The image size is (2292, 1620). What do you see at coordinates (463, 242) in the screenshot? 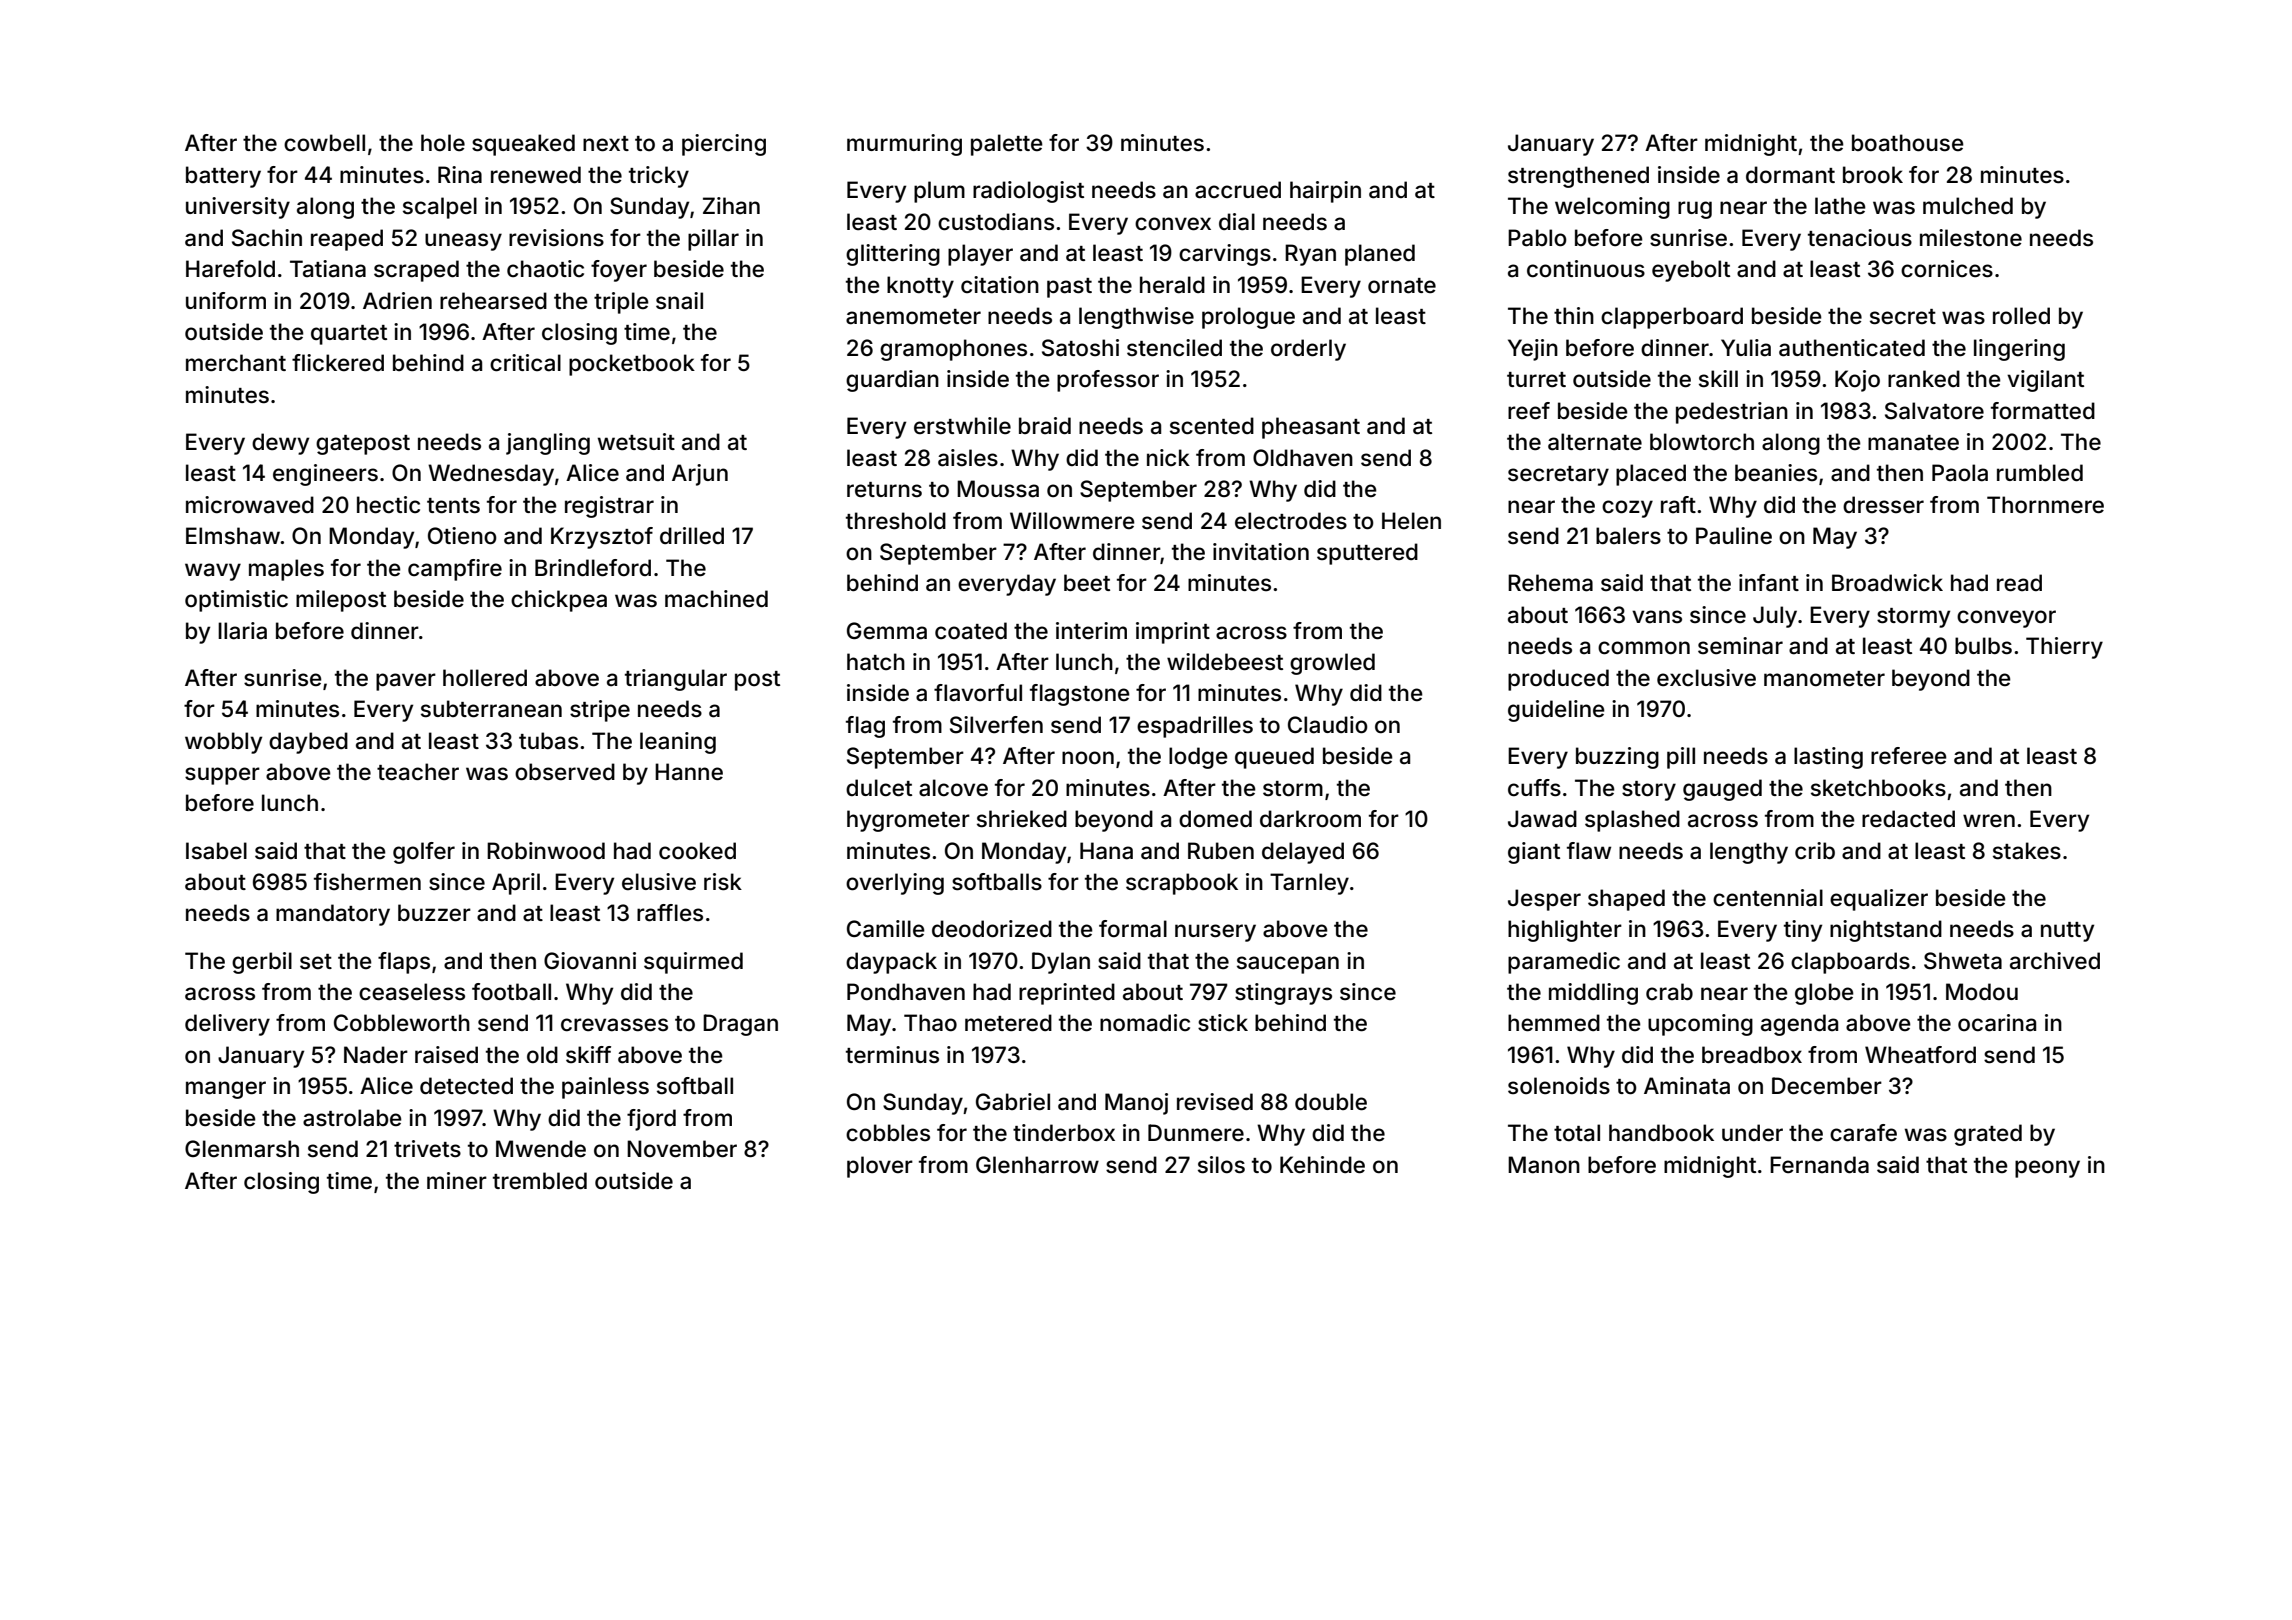
I see `uneasy` at bounding box center [463, 242].
